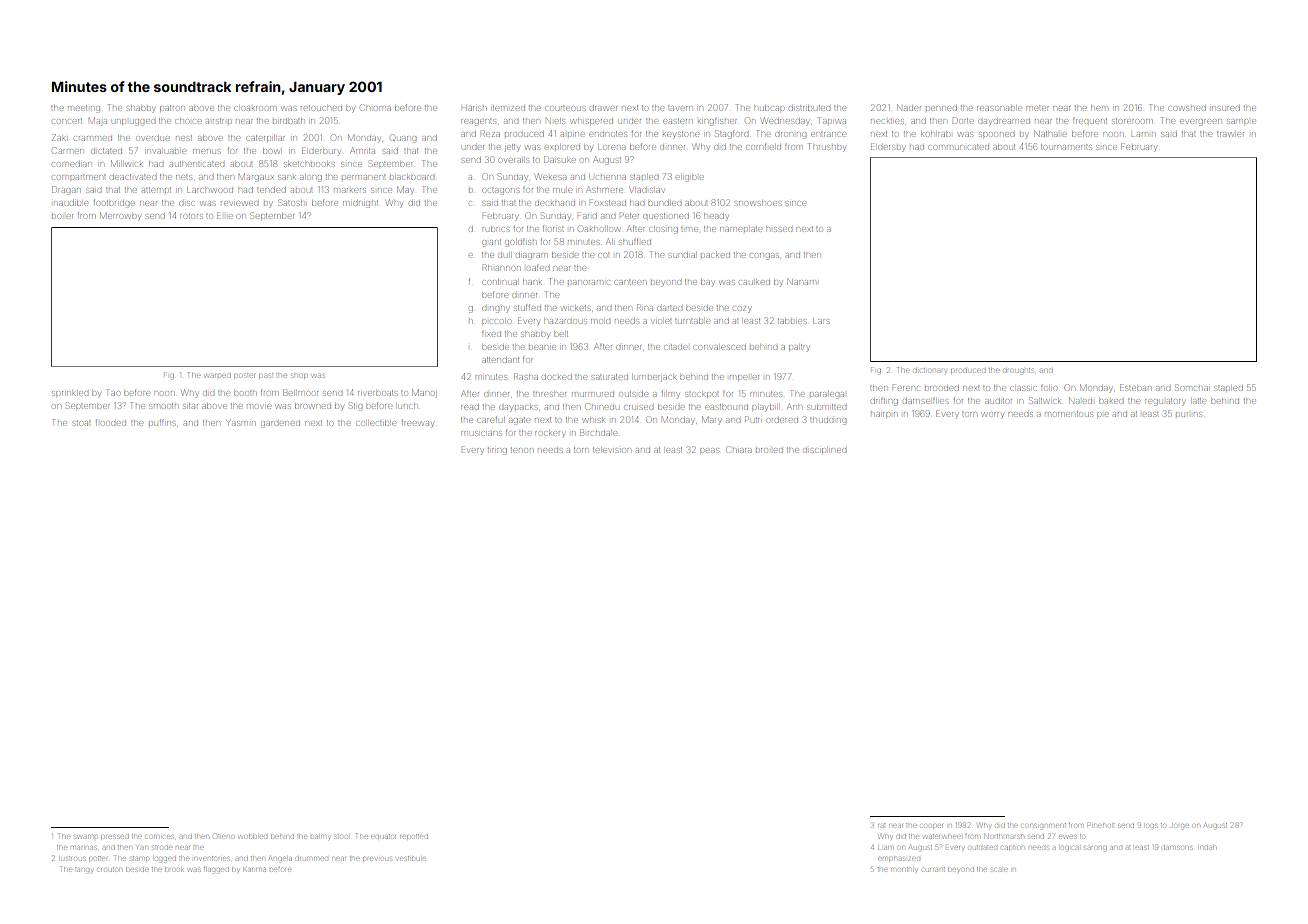  Describe the element at coordinates (769, 450) in the image. I see `broiled` at that location.
